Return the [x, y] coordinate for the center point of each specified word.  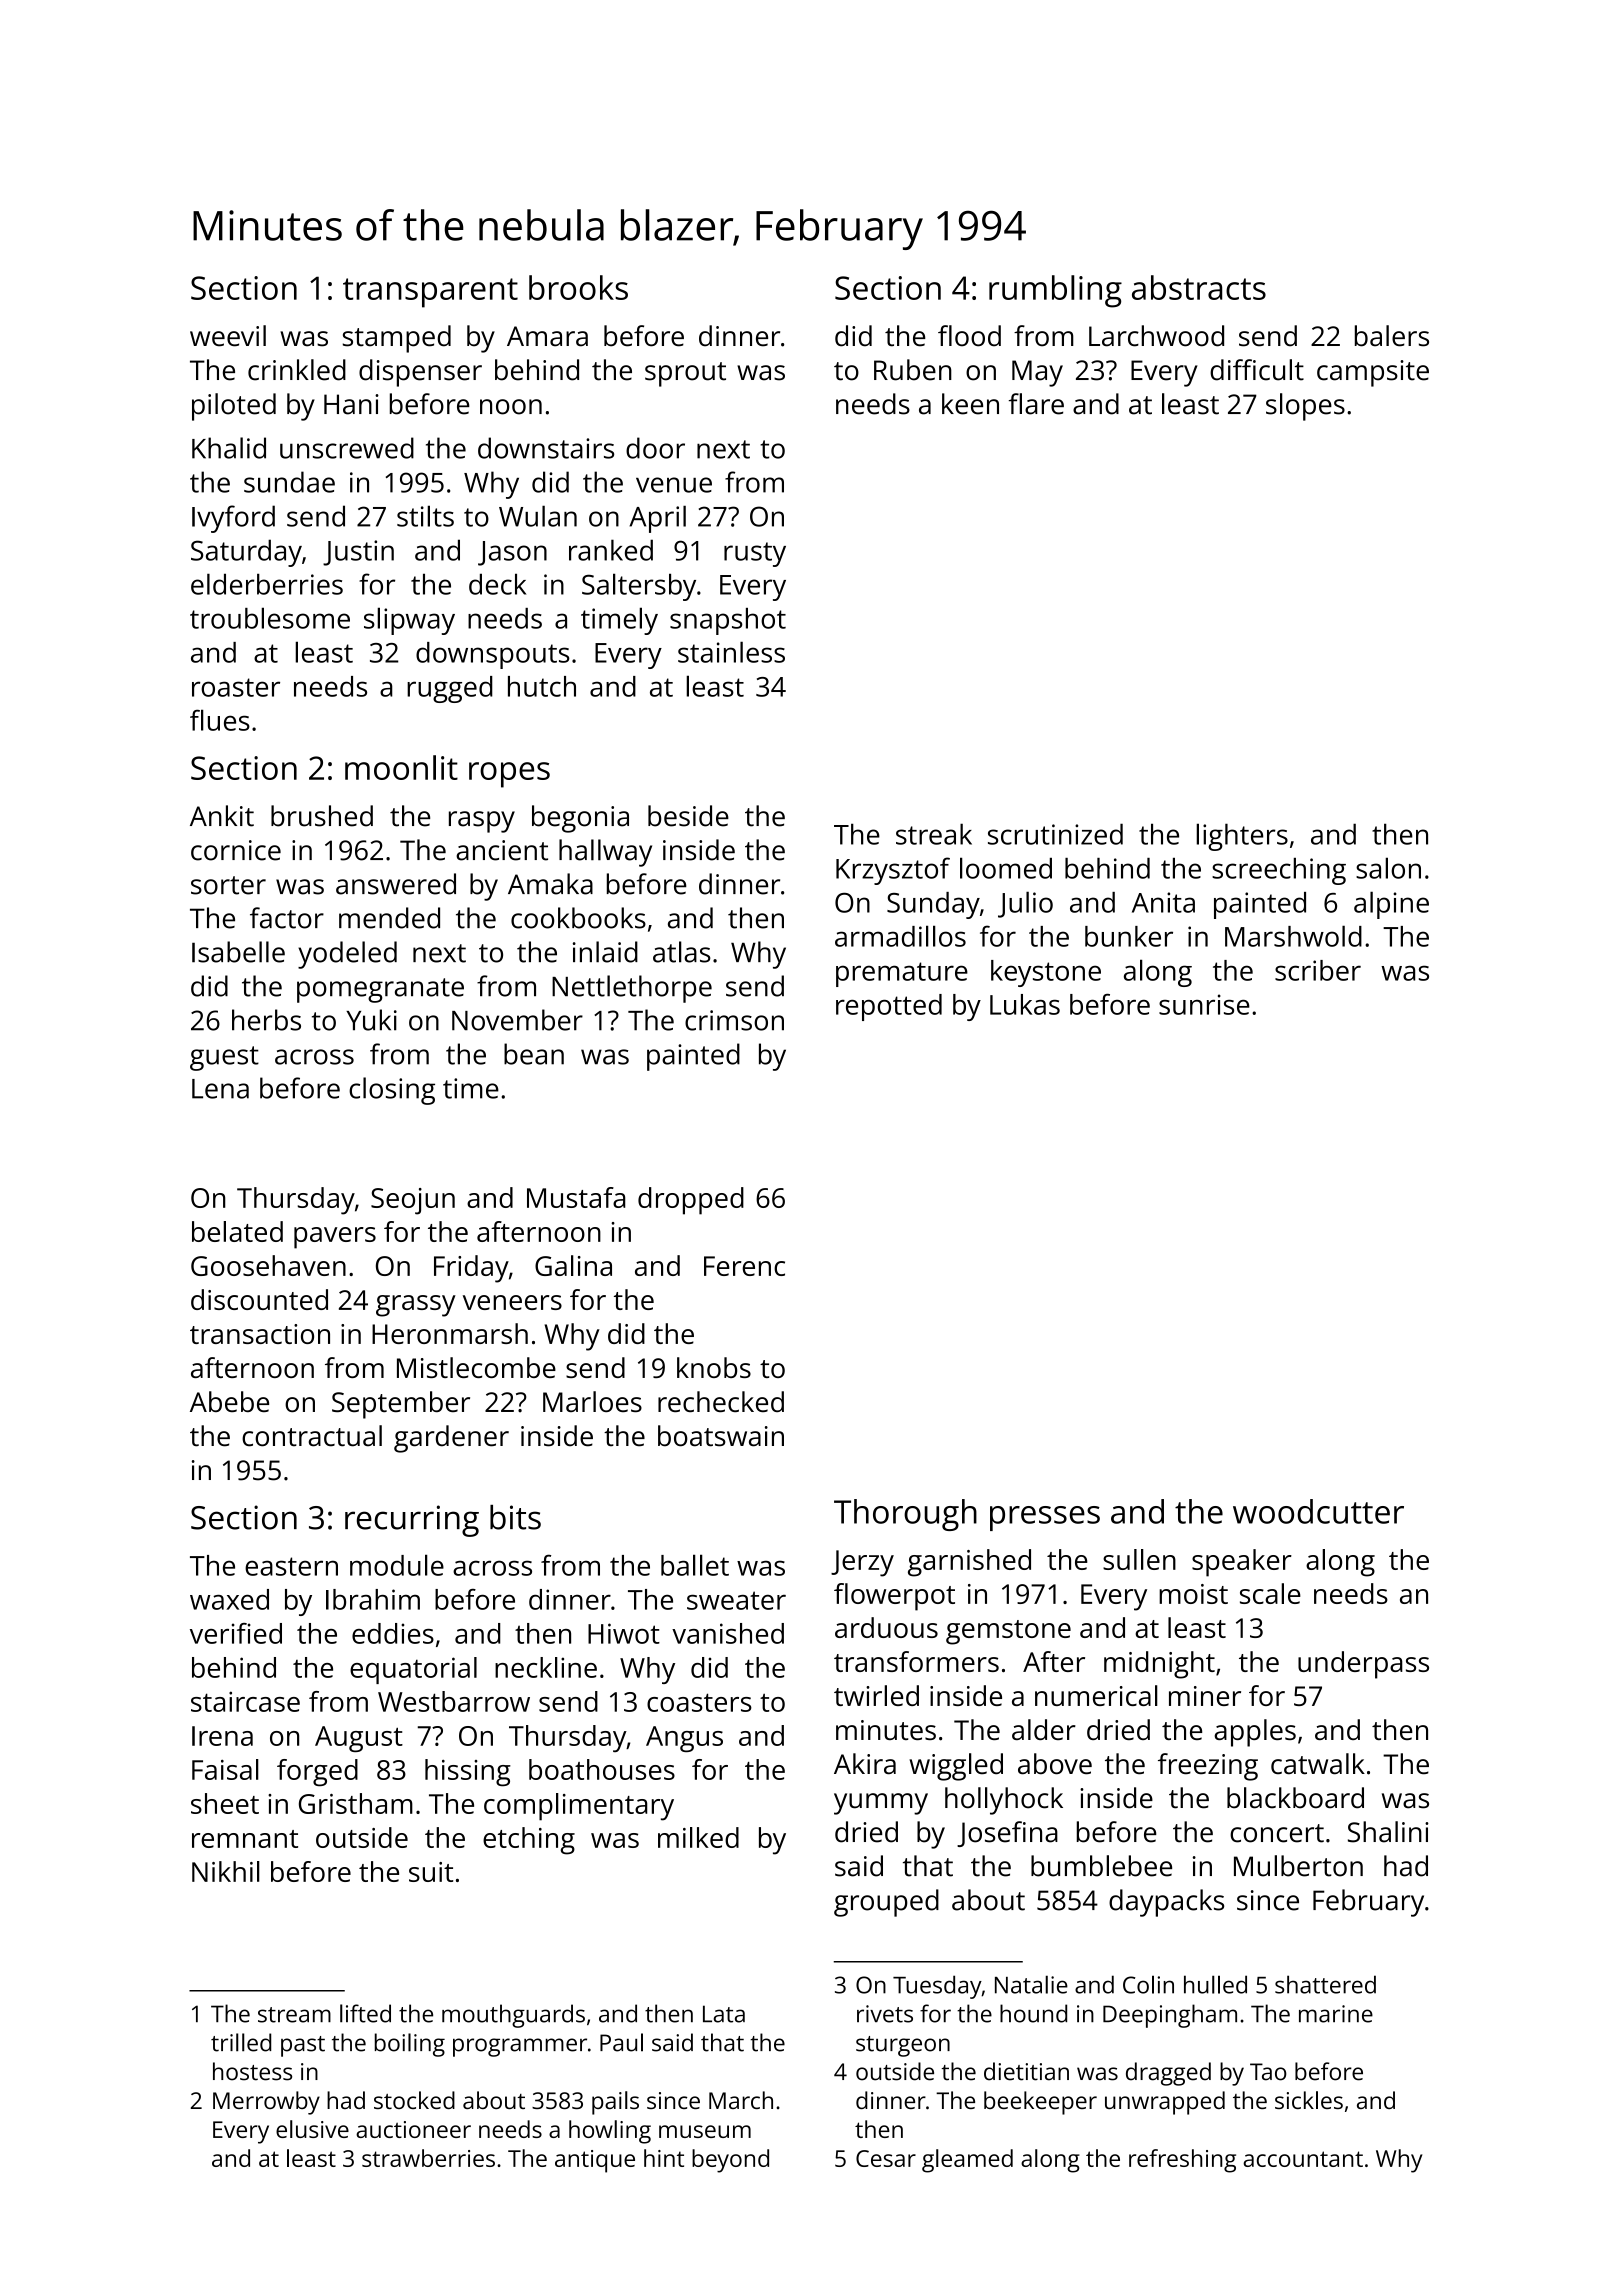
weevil [228, 336]
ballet [695, 1565]
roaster [236, 687]
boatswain [721, 1436]
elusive [312, 2129]
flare [1036, 404]
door [655, 448]
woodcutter [1318, 1511]
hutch [542, 686]
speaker [1242, 1563]
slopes [1305, 407]
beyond [730, 2161]
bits [515, 1517]
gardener [451, 1439]
